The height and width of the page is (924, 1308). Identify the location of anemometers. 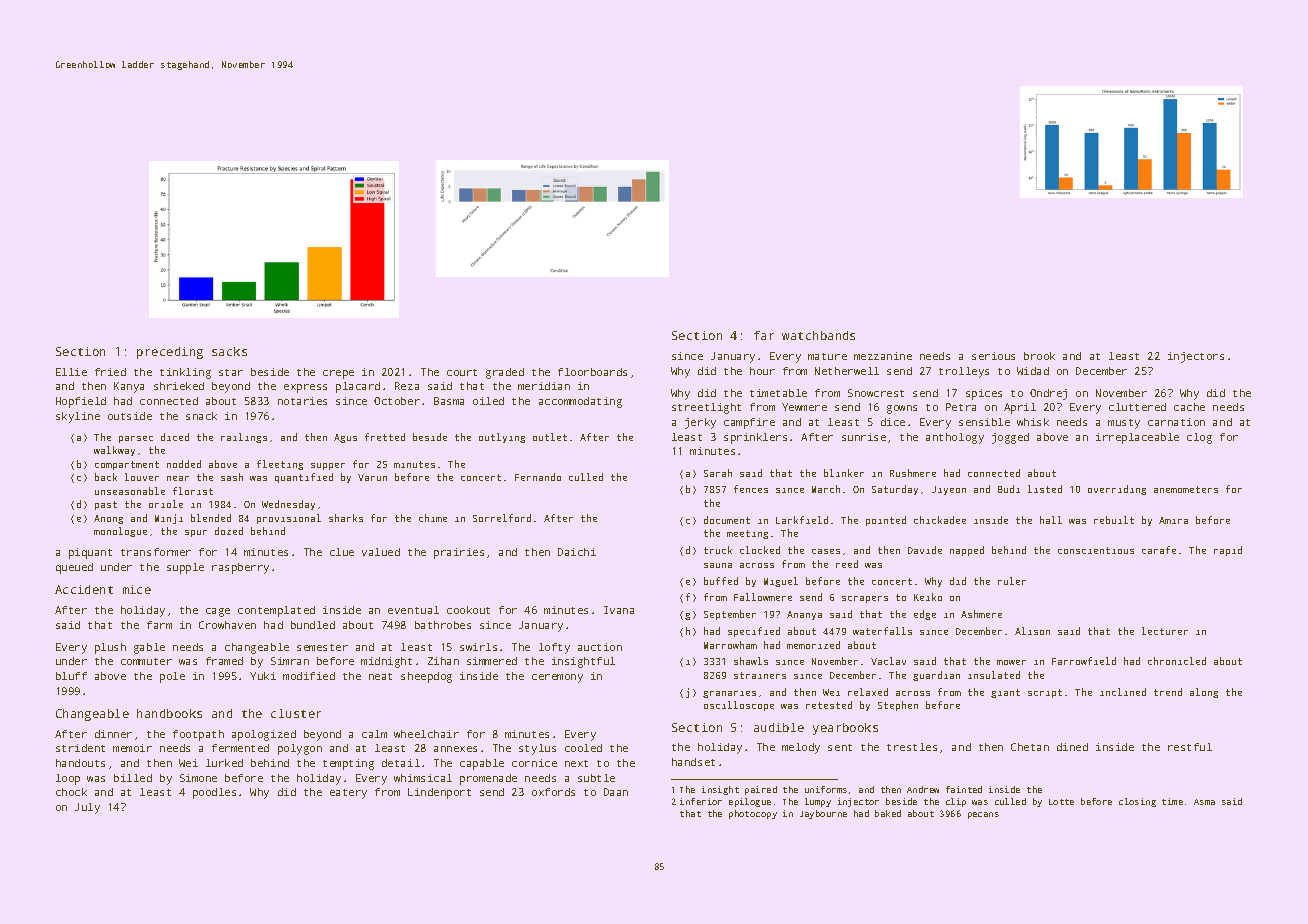
(1186, 489).
